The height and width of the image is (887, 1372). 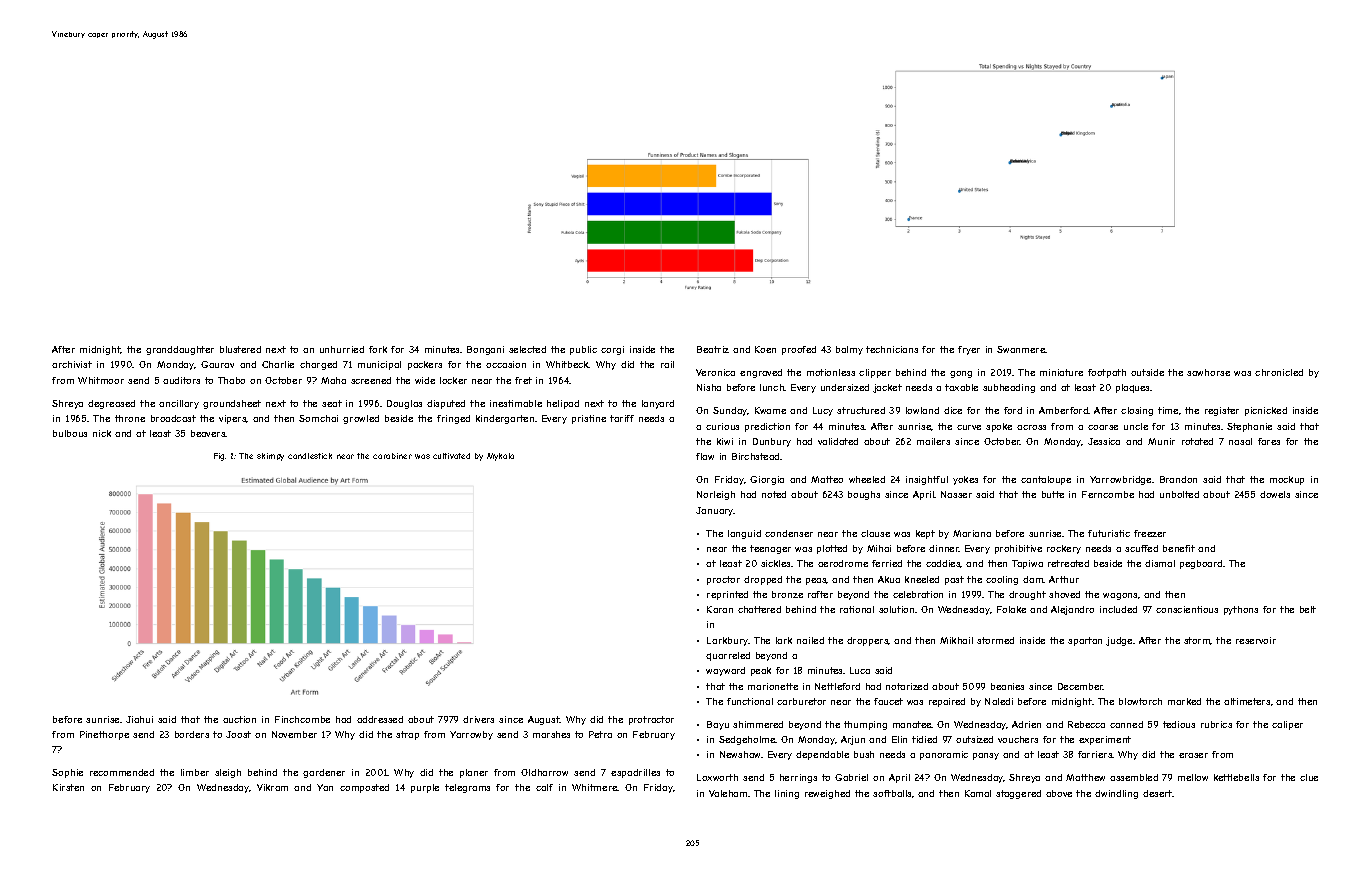 What do you see at coordinates (787, 794) in the image?
I see `lining` at bounding box center [787, 794].
